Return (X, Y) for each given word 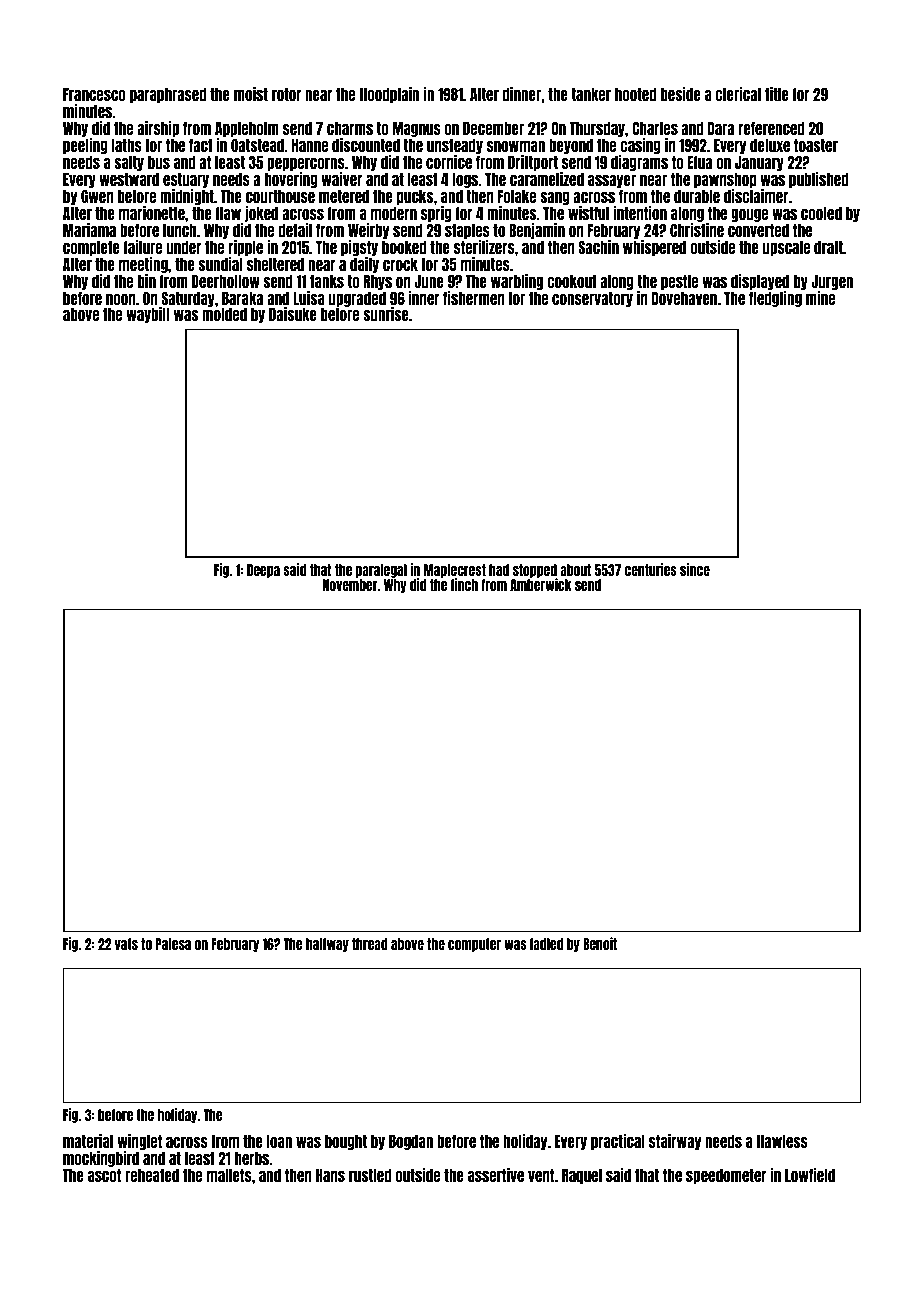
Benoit (600, 943)
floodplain (389, 95)
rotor (287, 94)
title (777, 94)
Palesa (173, 944)
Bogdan (411, 1142)
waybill (147, 315)
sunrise (386, 314)
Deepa (263, 571)
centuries (651, 569)
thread (370, 944)
